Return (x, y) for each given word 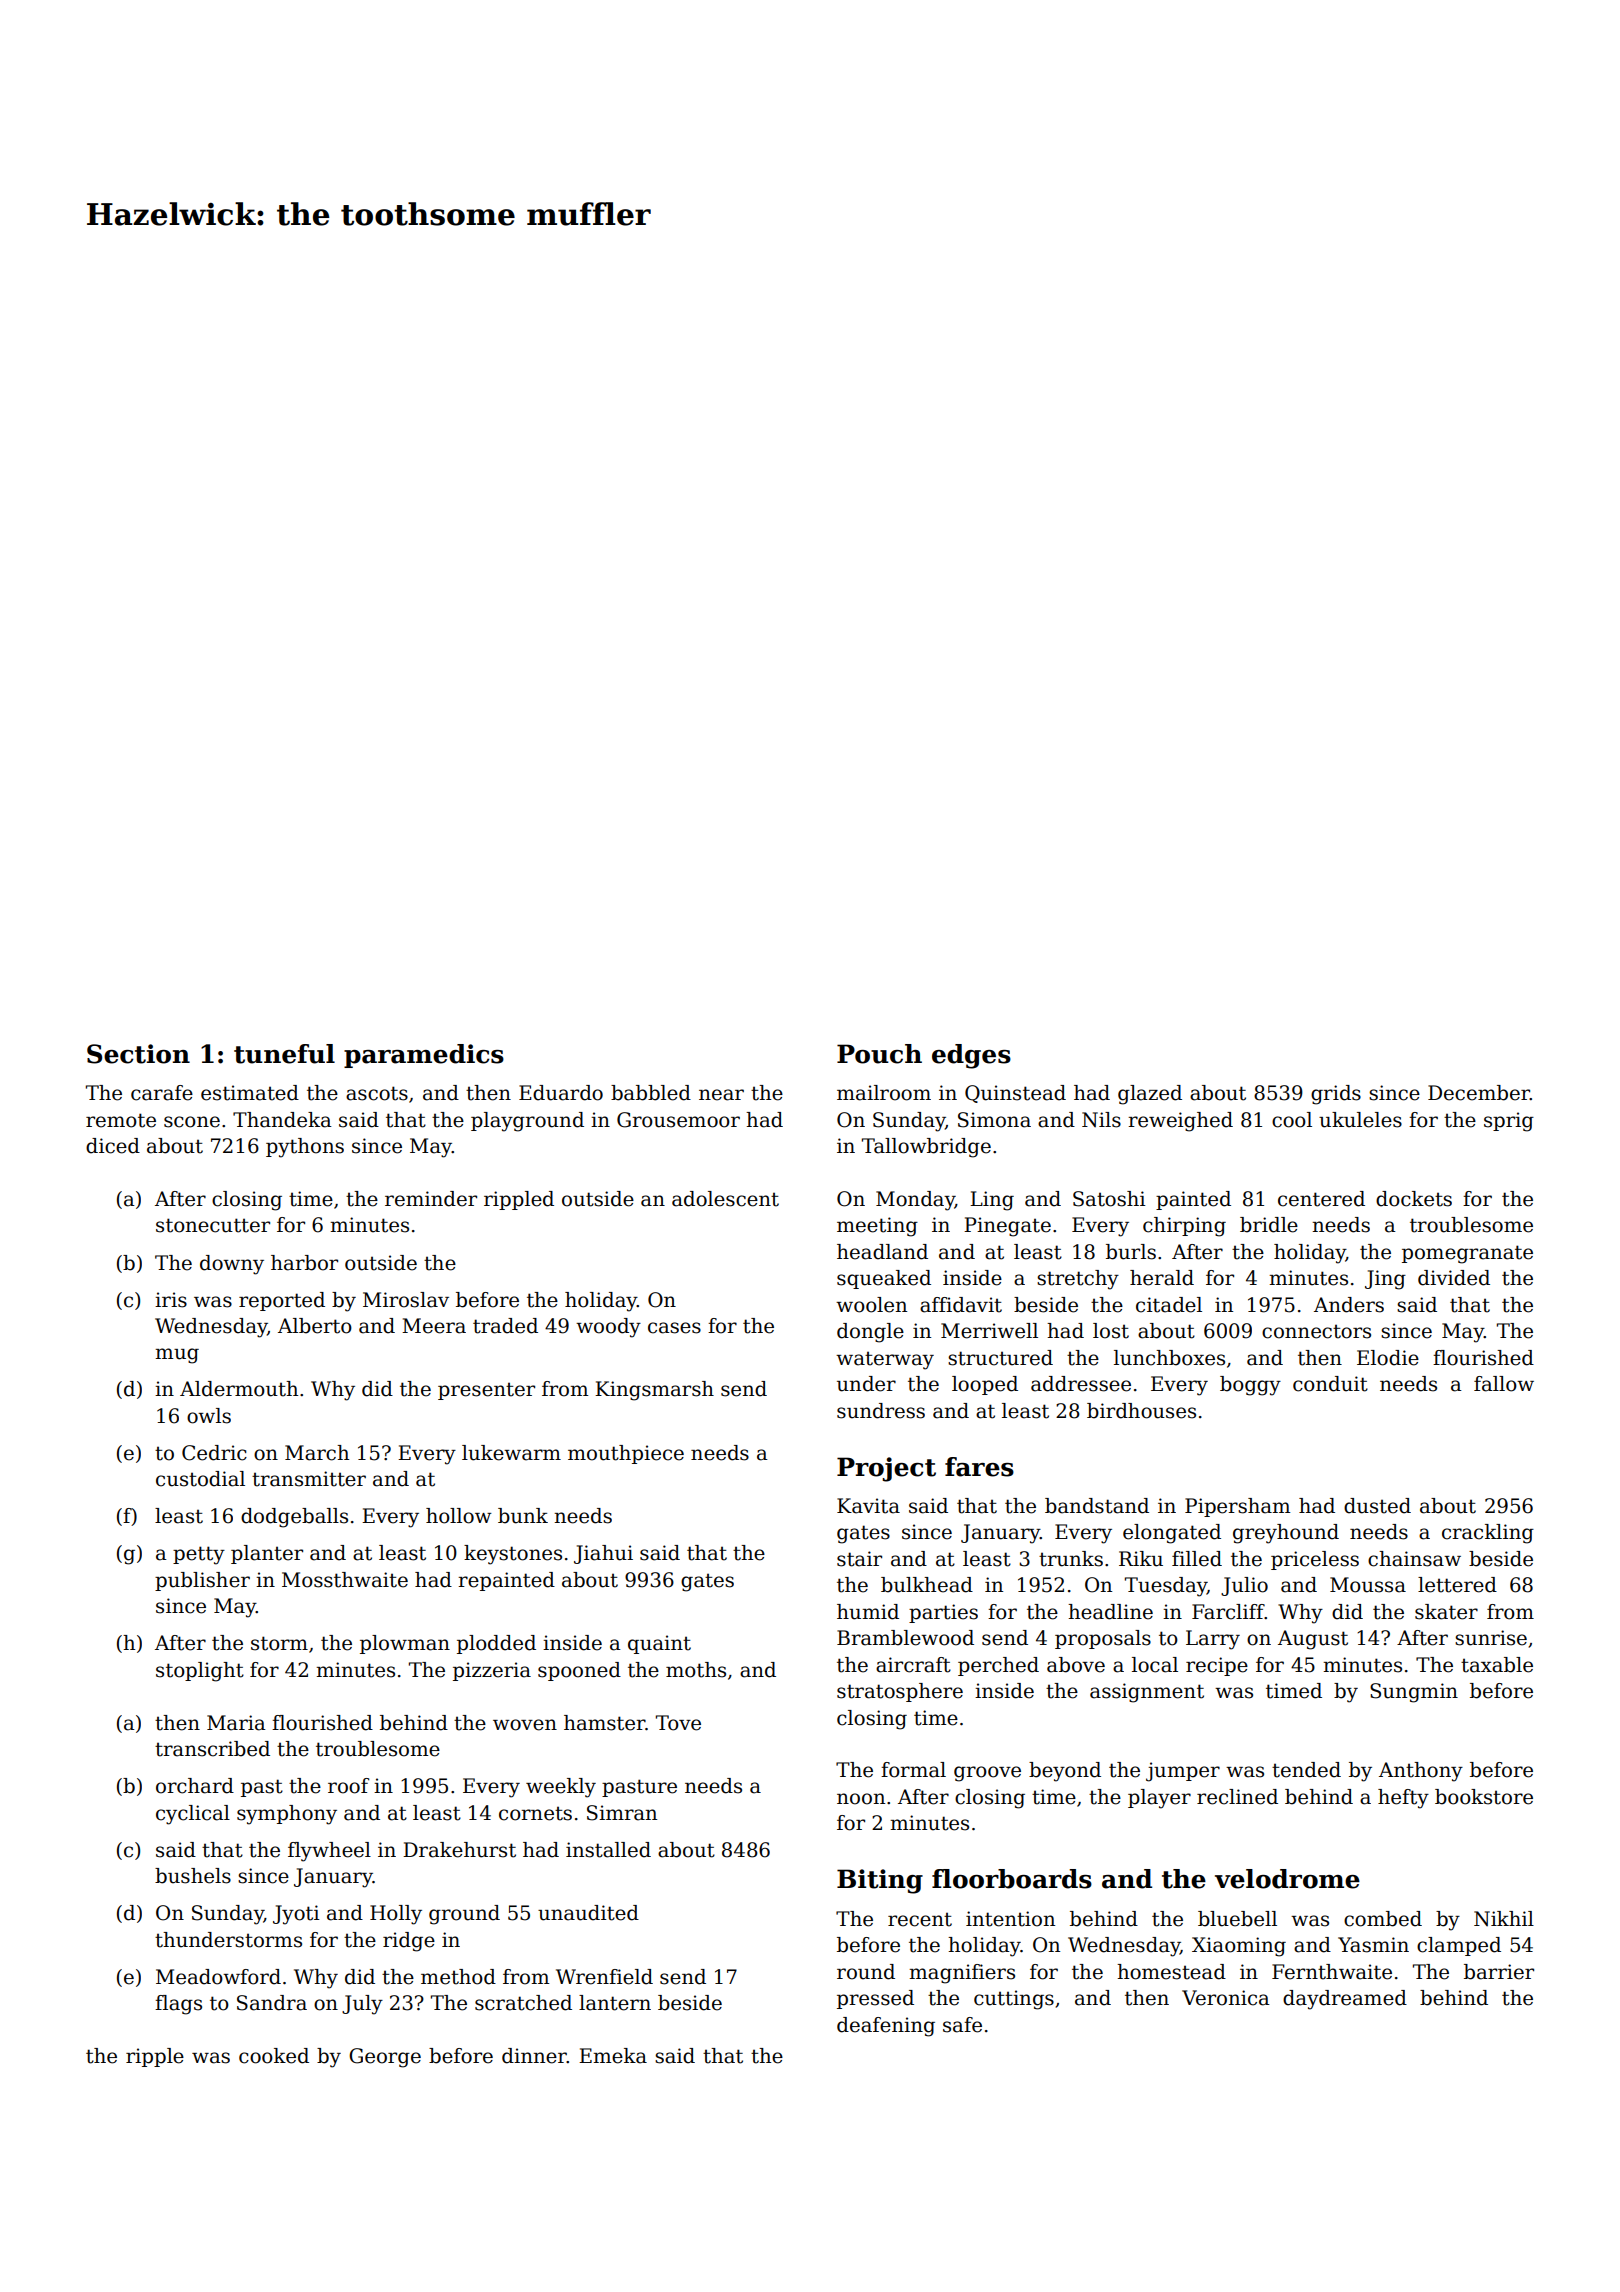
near (721, 1095)
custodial (200, 1479)
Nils (1101, 1120)
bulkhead (927, 1585)
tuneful (284, 1054)
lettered (1457, 1585)
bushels (193, 1876)
